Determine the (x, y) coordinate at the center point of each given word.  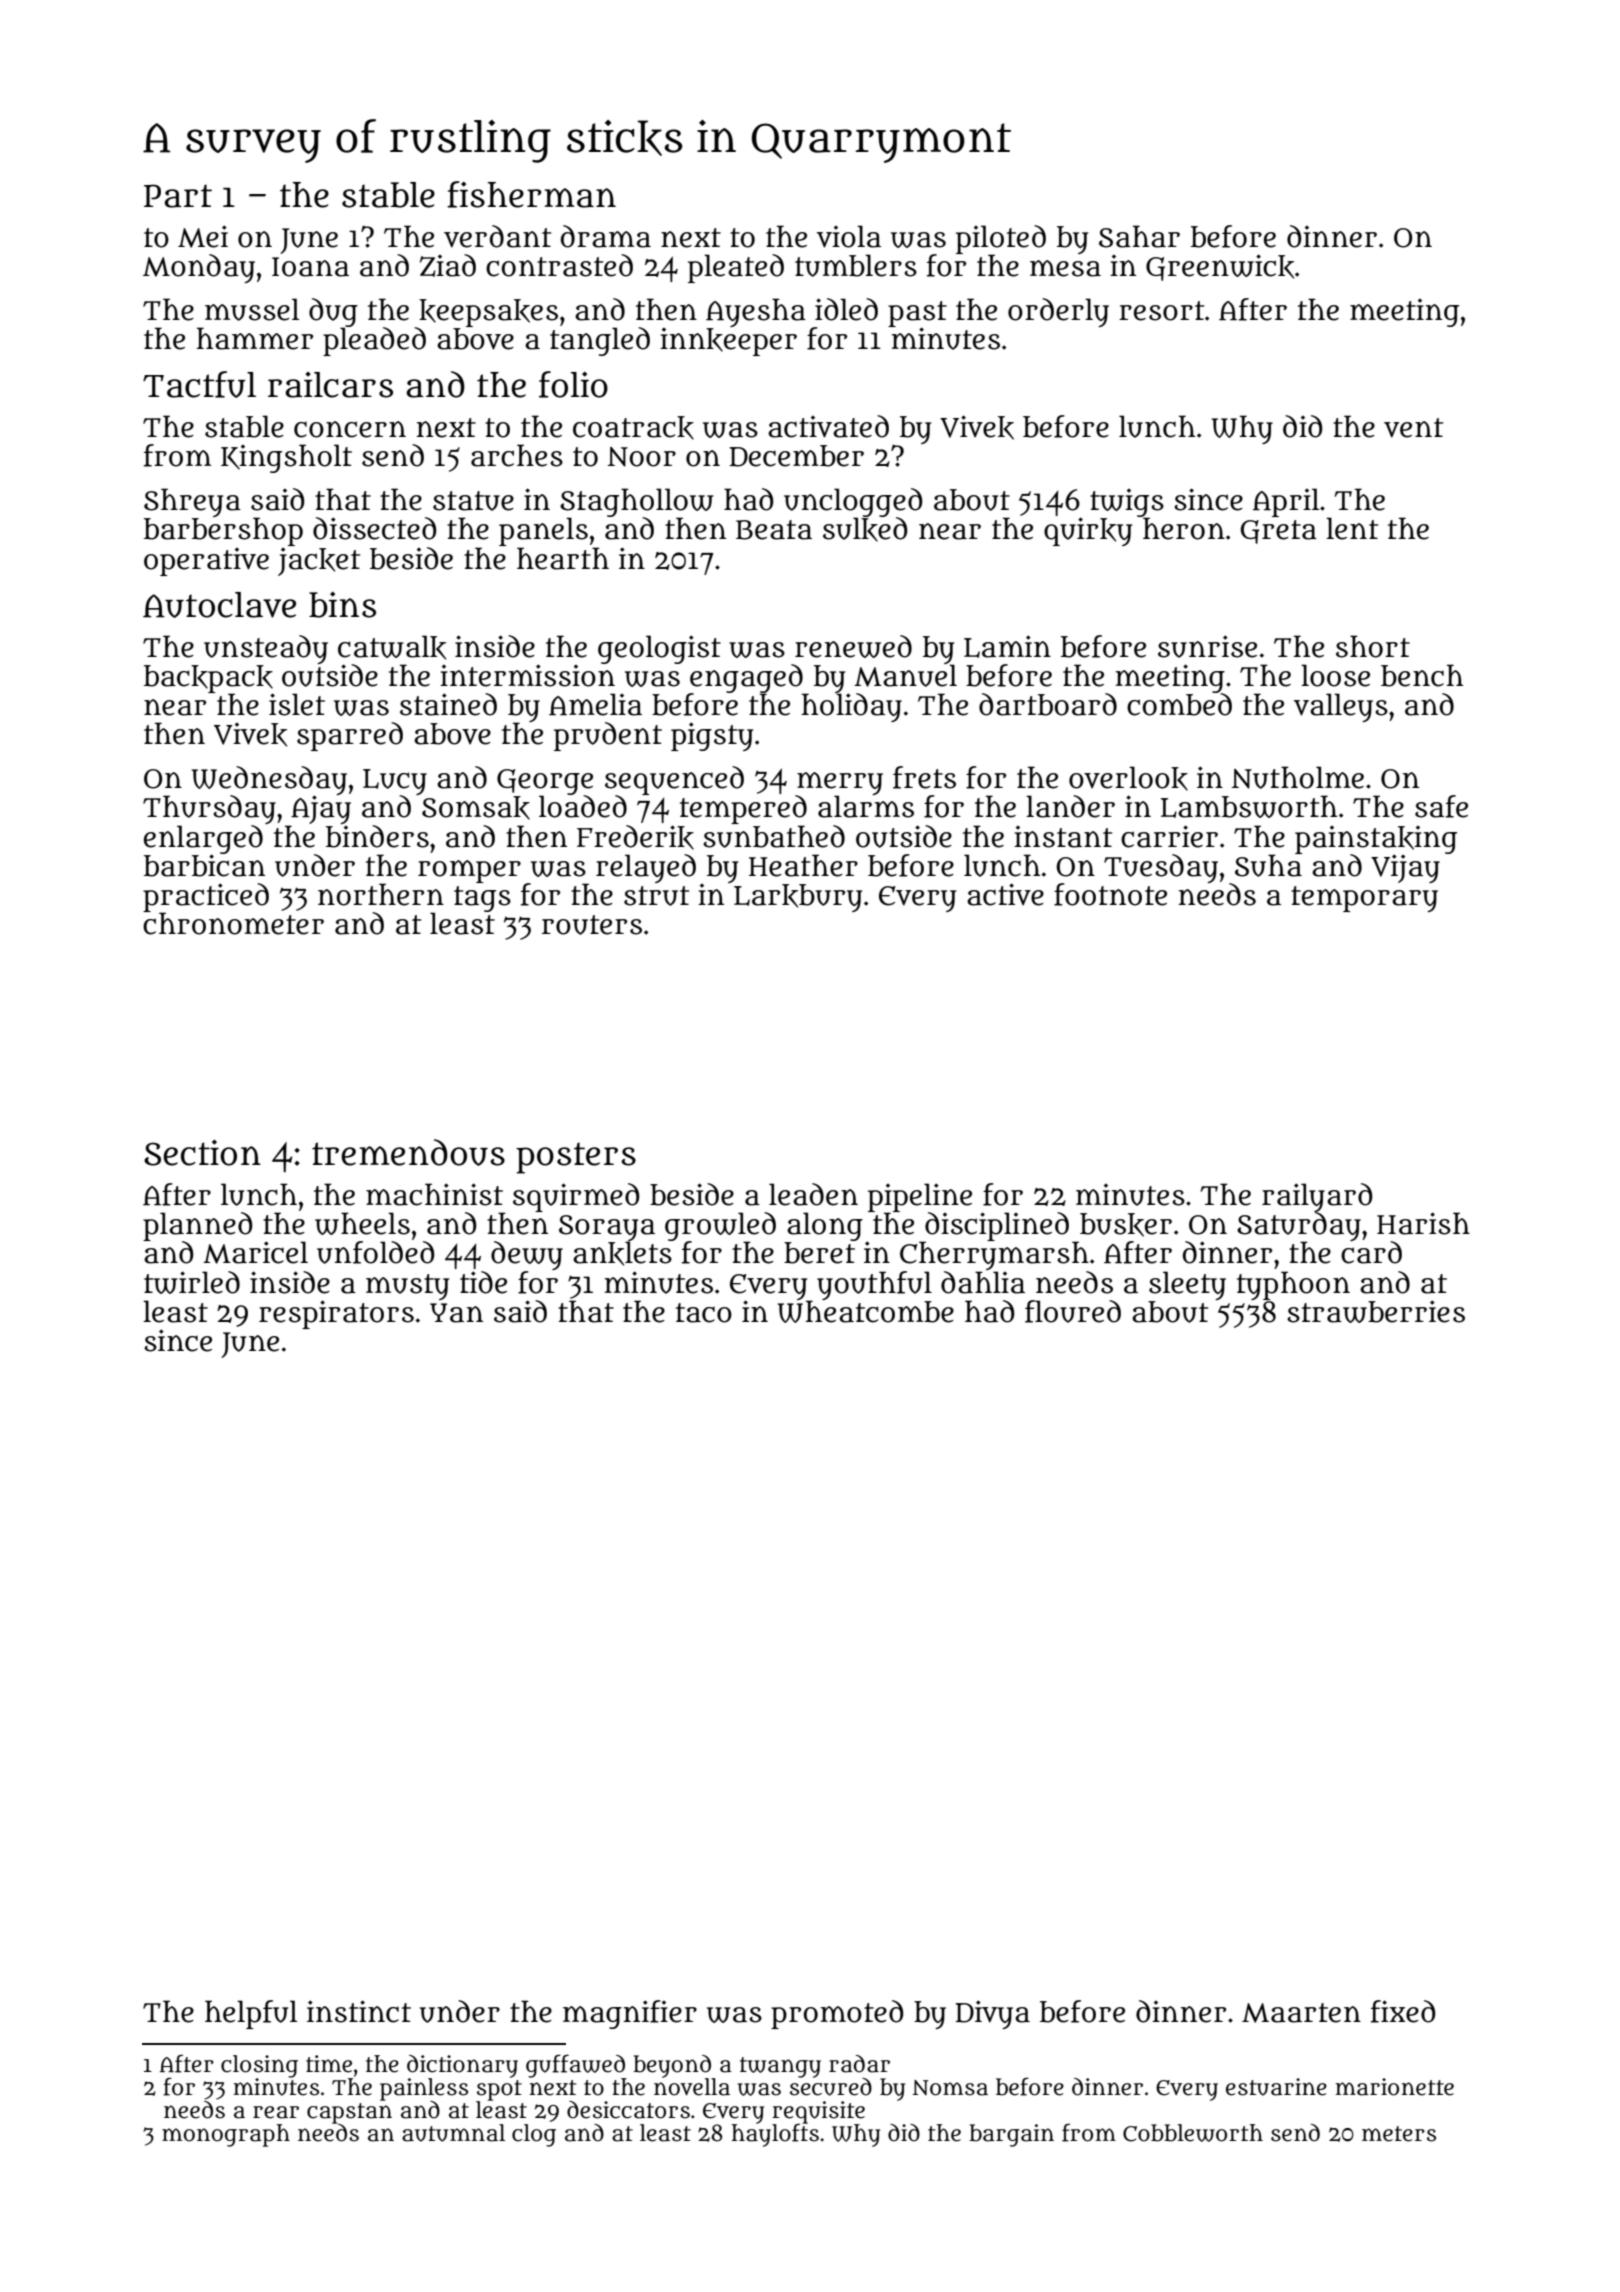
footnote (1110, 894)
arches (517, 455)
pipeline (920, 1197)
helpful (251, 2014)
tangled (600, 341)
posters (576, 1158)
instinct (359, 2011)
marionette (1394, 2087)
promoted (837, 2014)
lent (1352, 528)
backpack (208, 679)
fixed (1403, 2011)
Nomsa (950, 2088)
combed (1179, 704)
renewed (853, 646)
